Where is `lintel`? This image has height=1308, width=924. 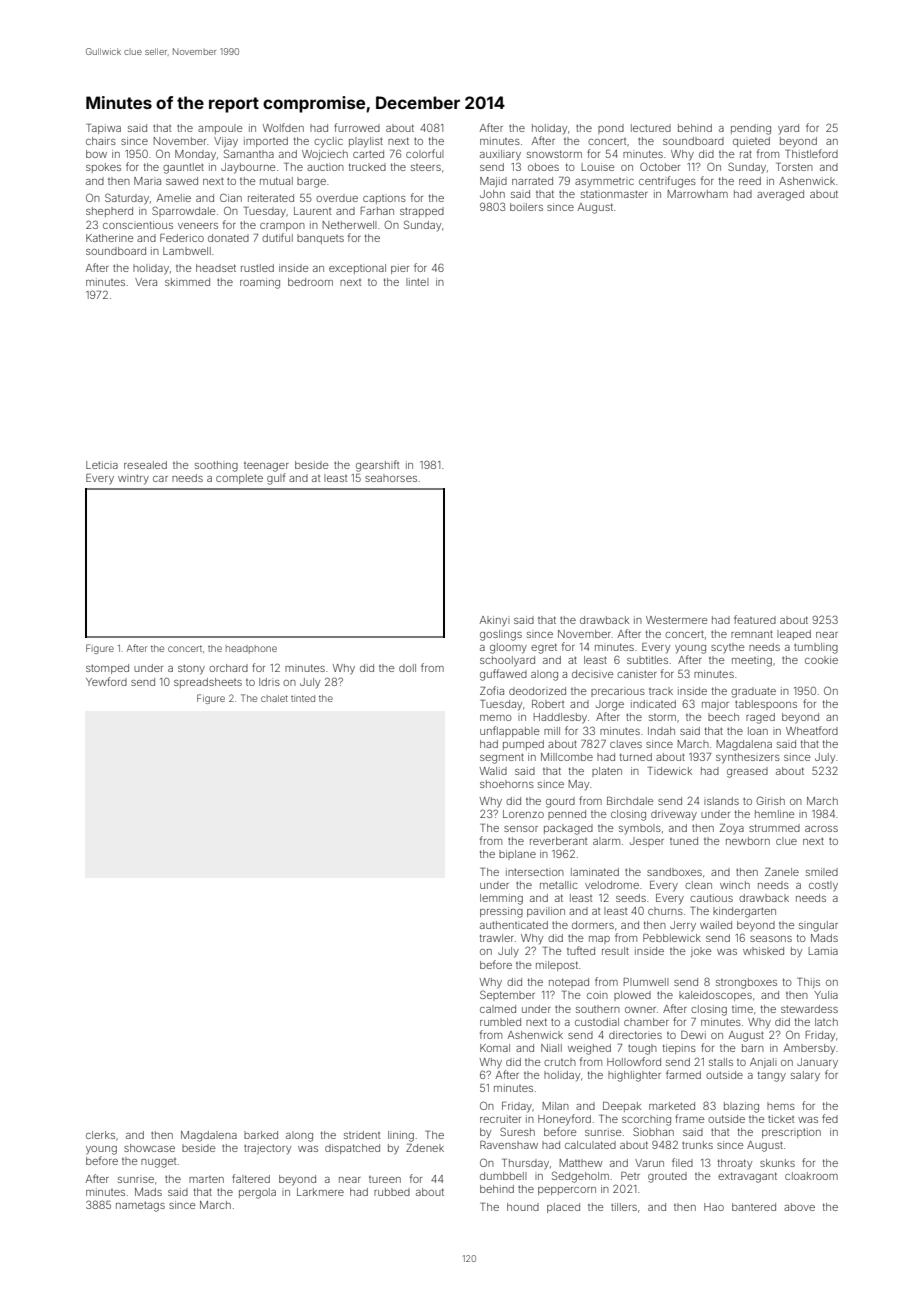
lintel is located at coordinates (417, 282).
